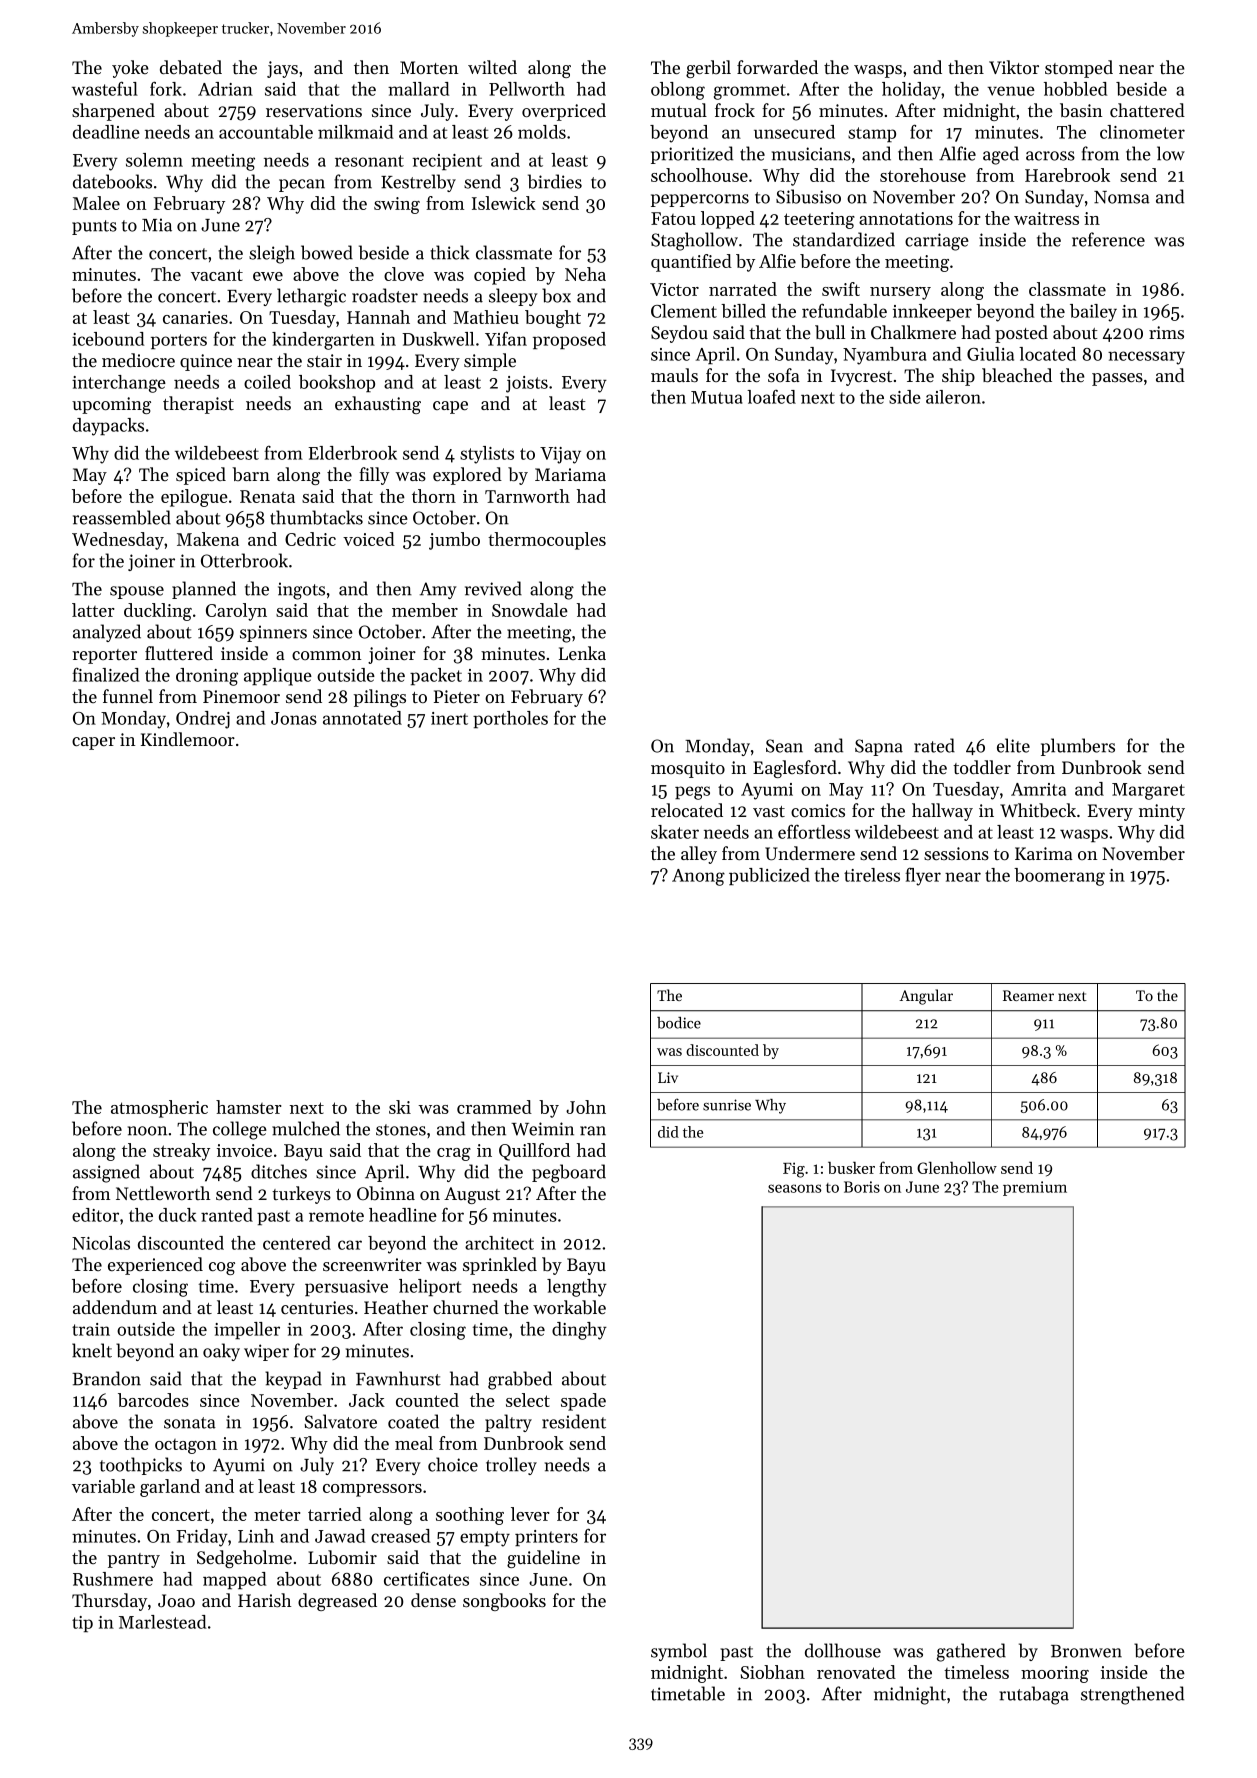 The width and height of the screenshot is (1257, 1778). I want to click on schoolhouse, so click(699, 175).
